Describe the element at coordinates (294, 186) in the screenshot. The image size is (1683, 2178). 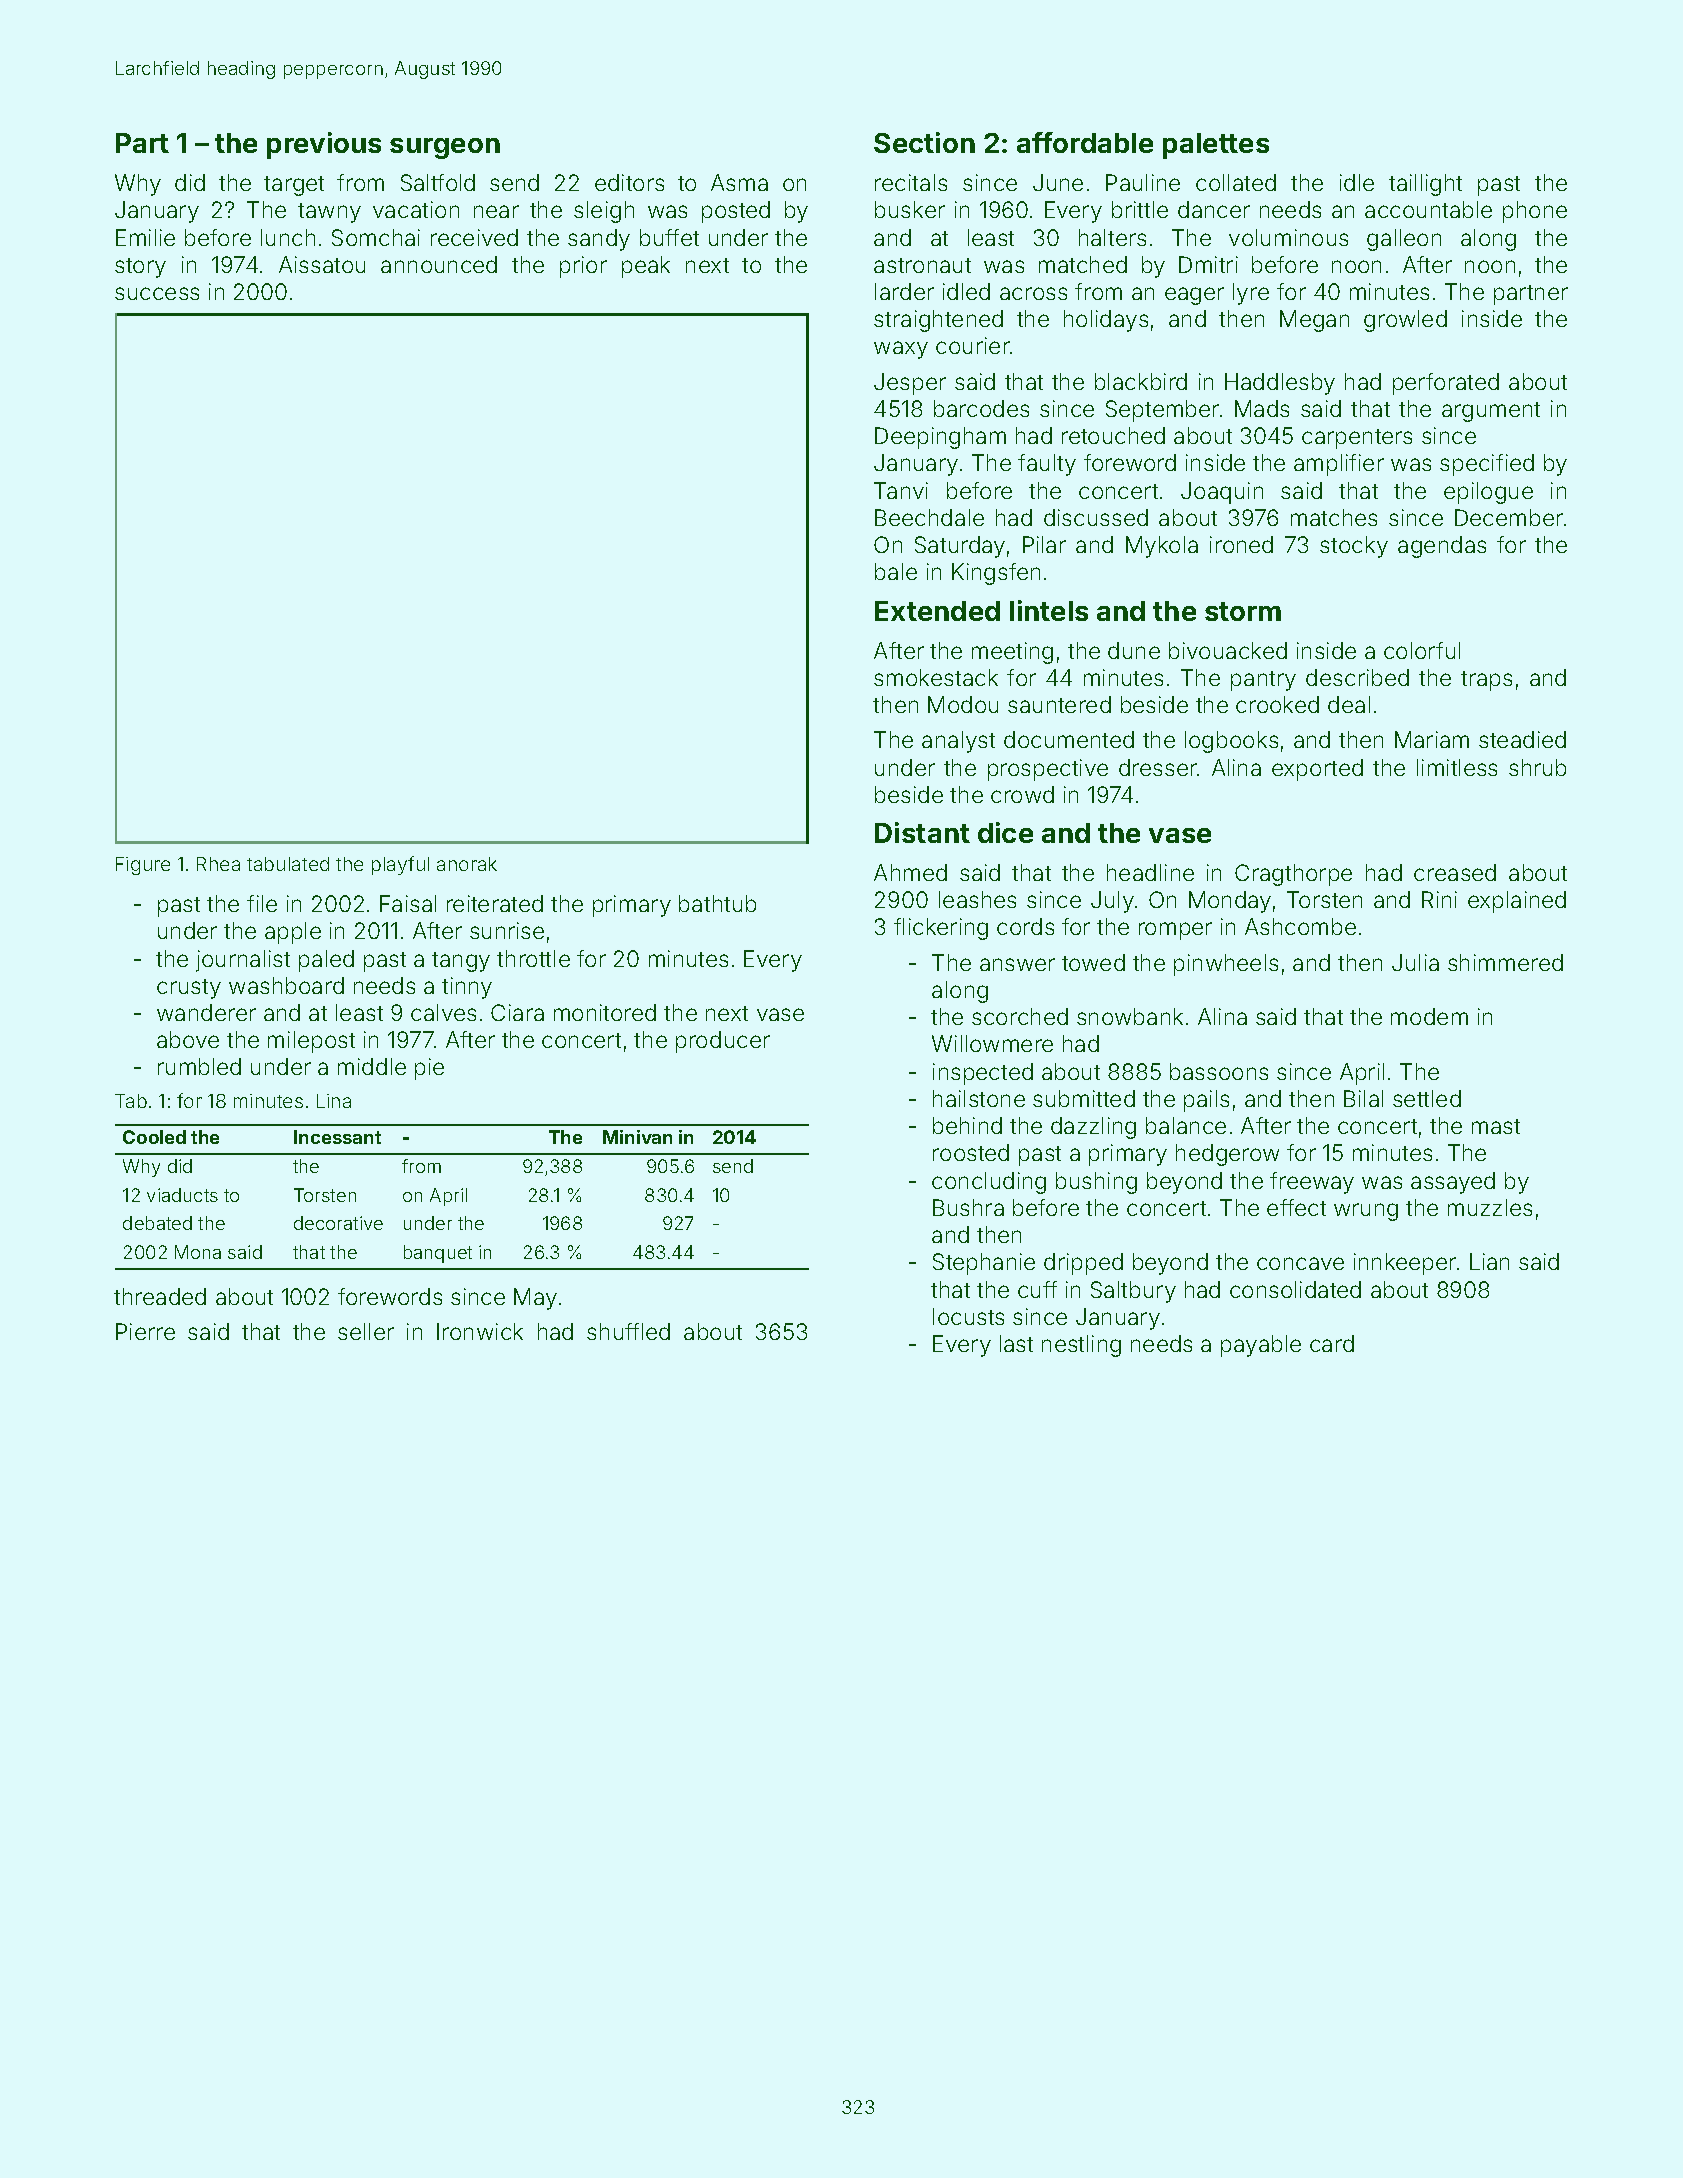
I see `target` at that location.
